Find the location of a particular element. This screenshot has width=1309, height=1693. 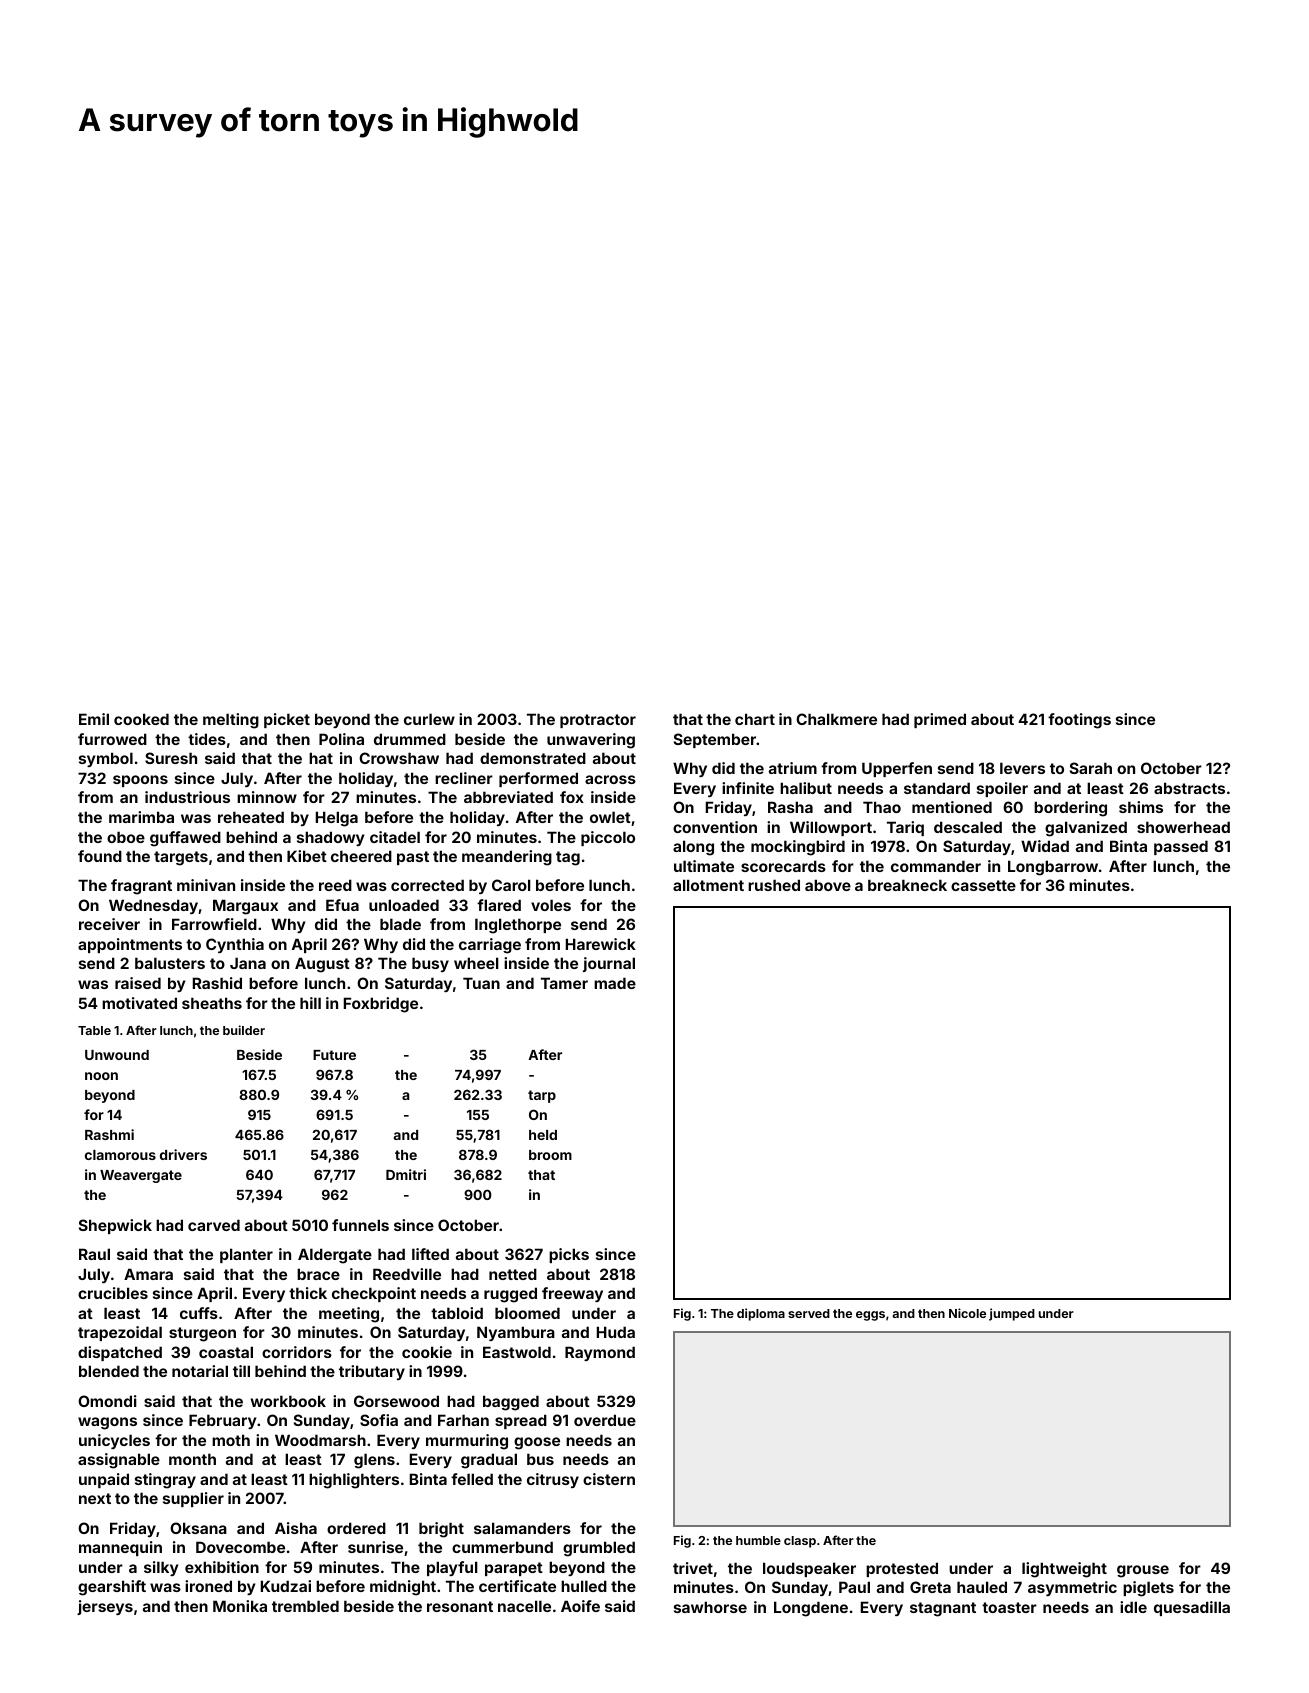

nacelle is located at coordinates (524, 1606).
